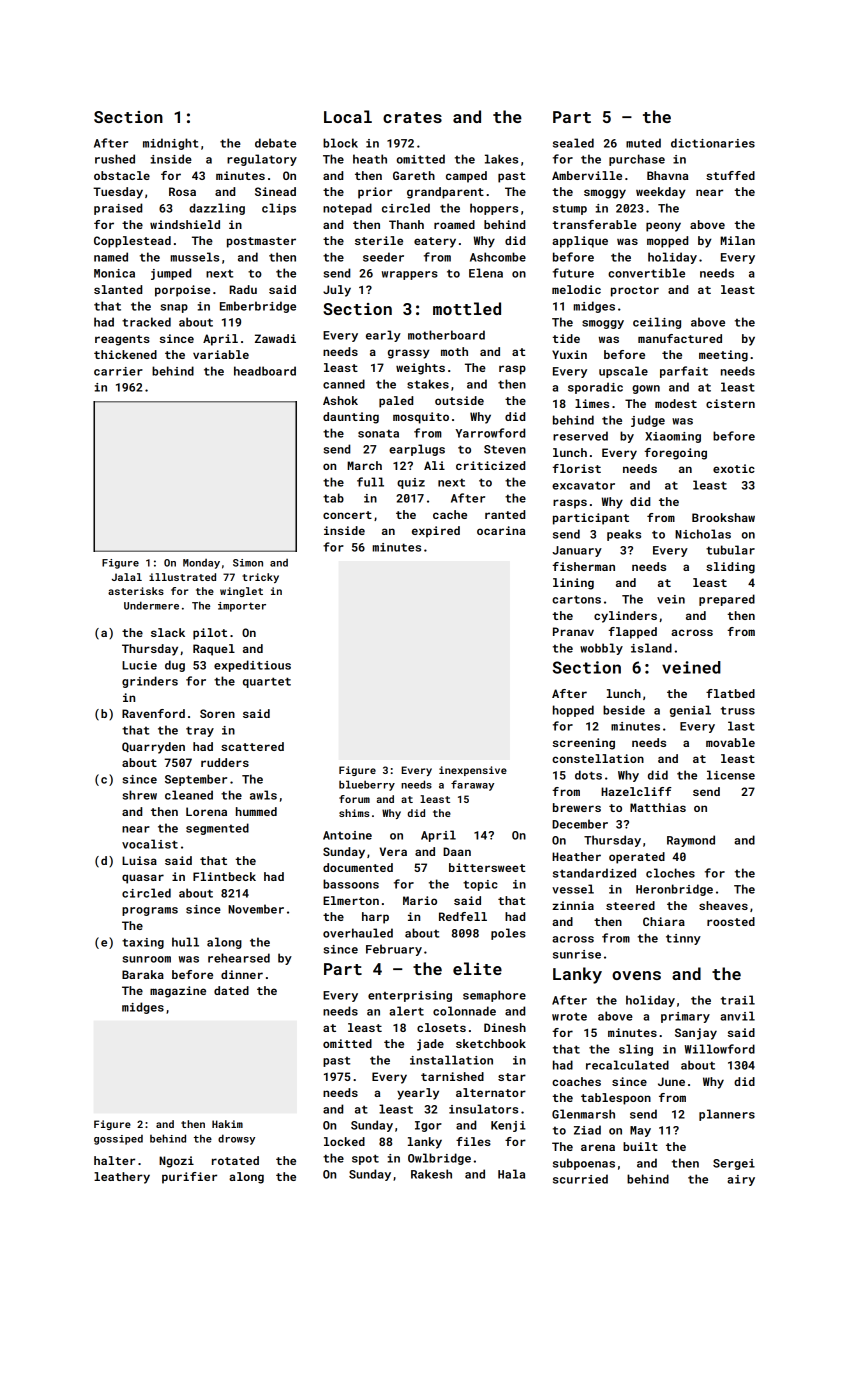 This screenshot has width=849, height=1400. I want to click on shrew, so click(140, 795).
